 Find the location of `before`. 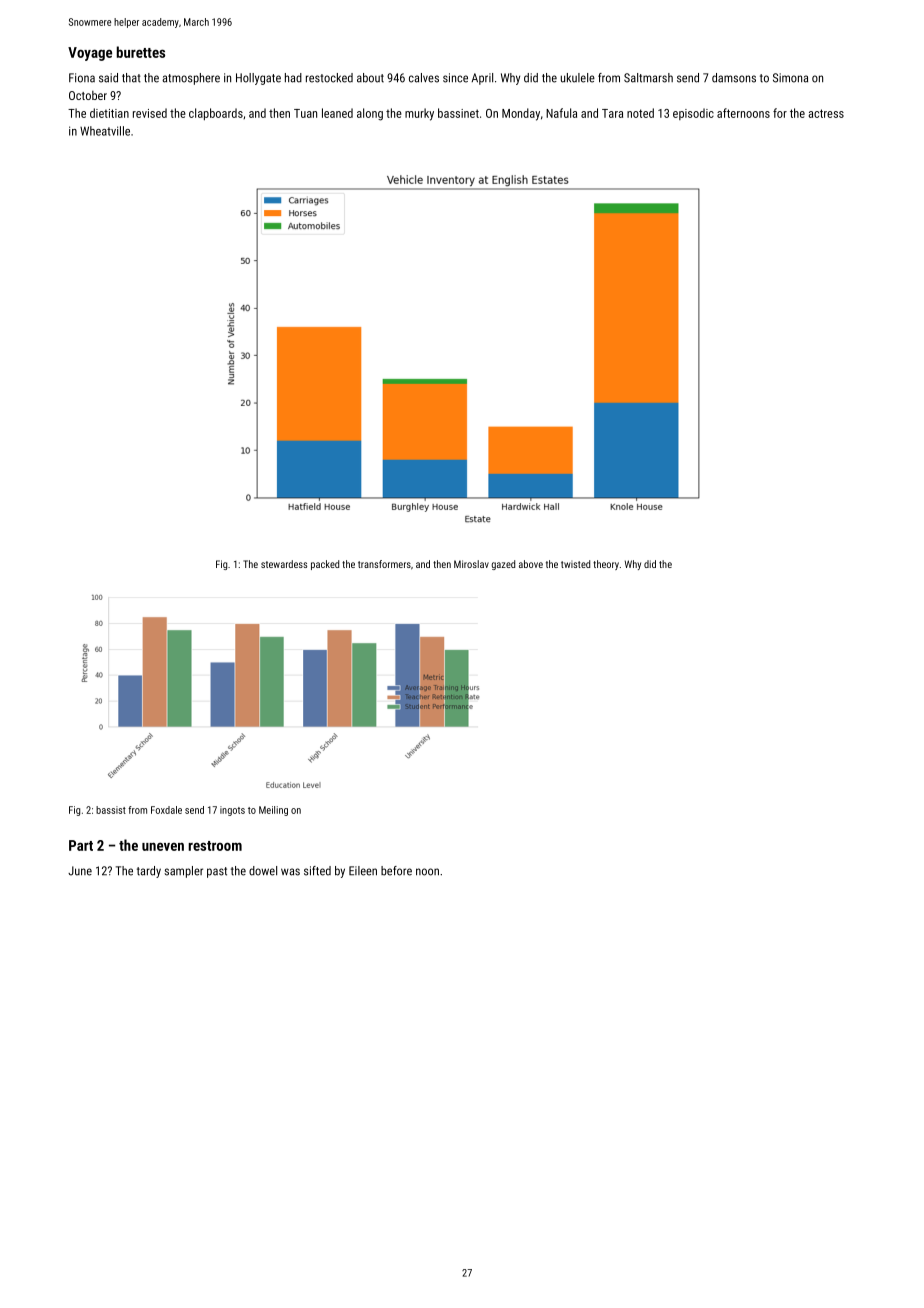

before is located at coordinates (396, 871).
